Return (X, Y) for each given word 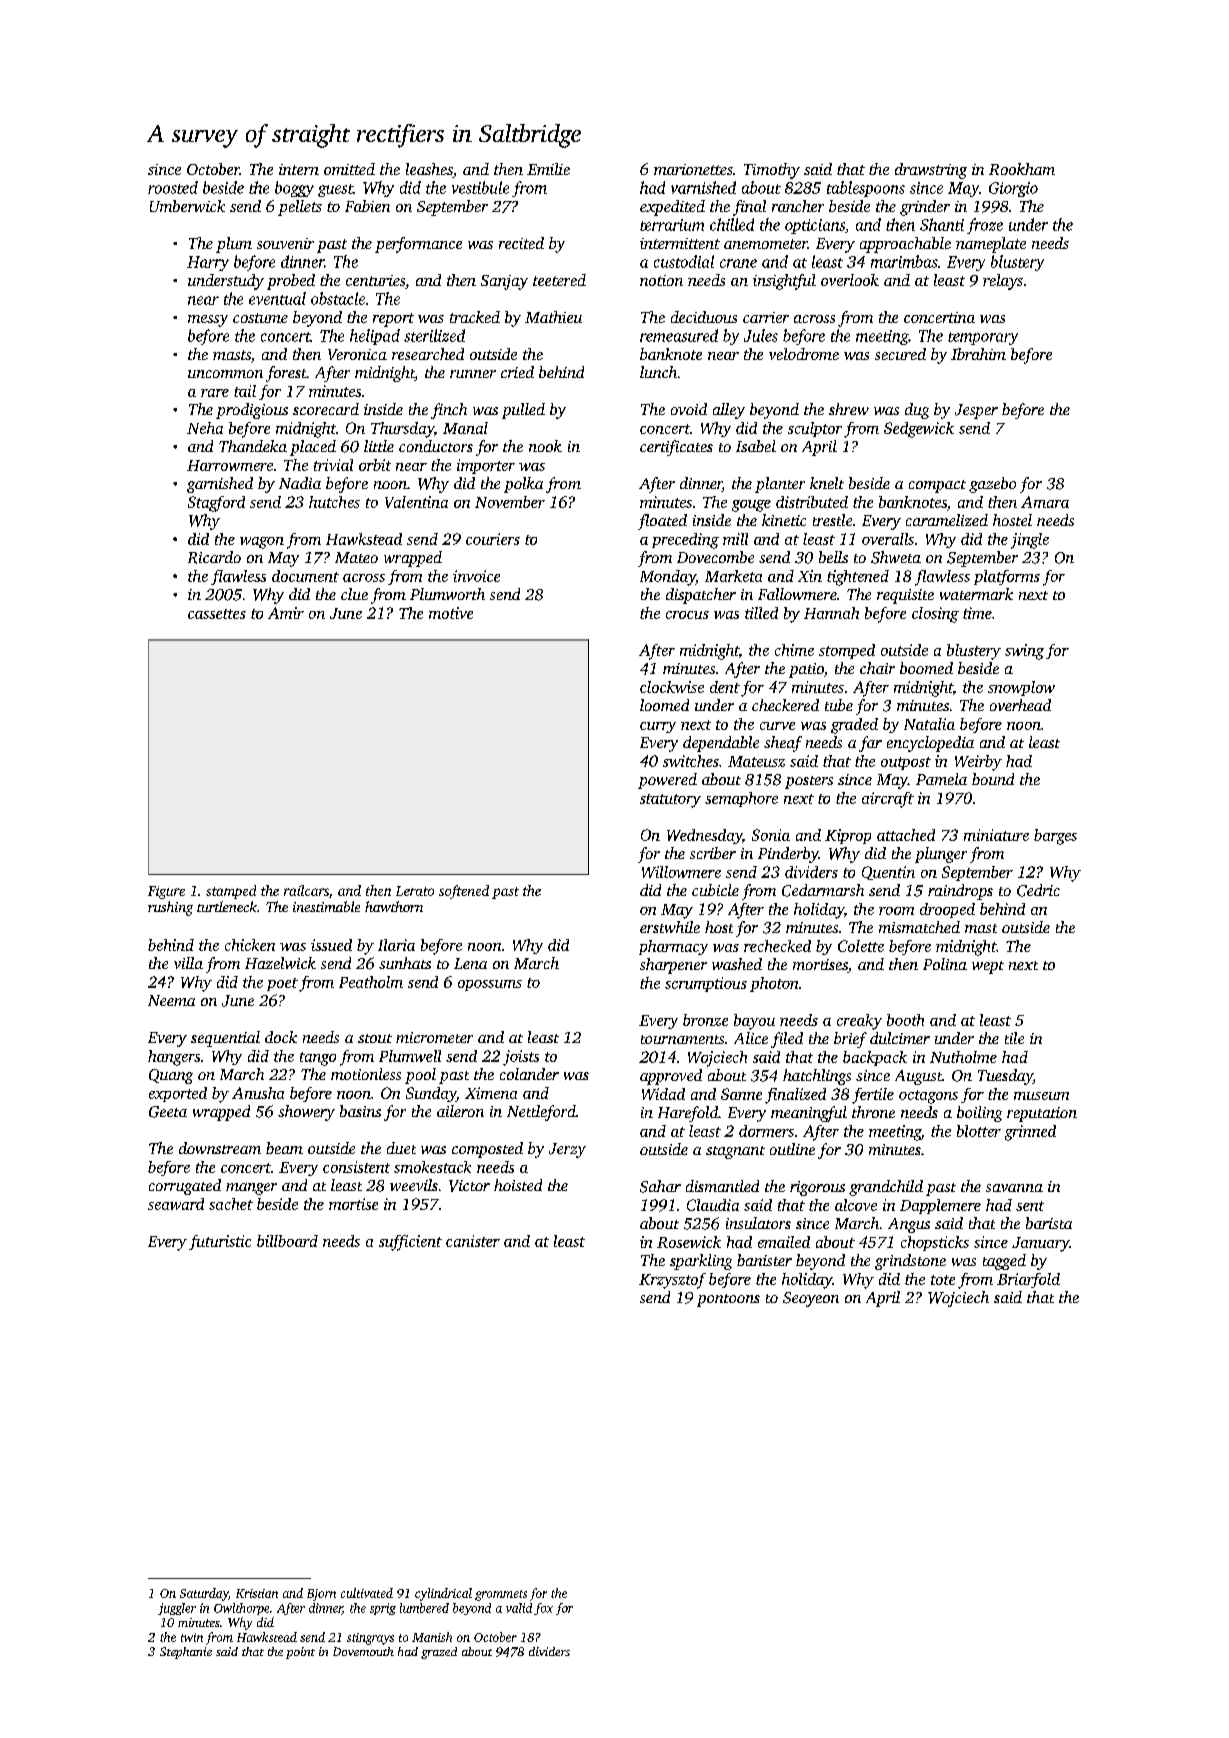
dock (281, 1037)
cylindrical (443, 1594)
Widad (663, 1094)
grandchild (886, 1188)
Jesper (976, 411)
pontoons (728, 1300)
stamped (231, 892)
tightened (858, 578)
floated (662, 522)
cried (517, 372)
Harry (208, 263)
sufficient (410, 1243)
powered (667, 781)
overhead (1020, 705)
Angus (909, 1225)
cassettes (217, 614)
